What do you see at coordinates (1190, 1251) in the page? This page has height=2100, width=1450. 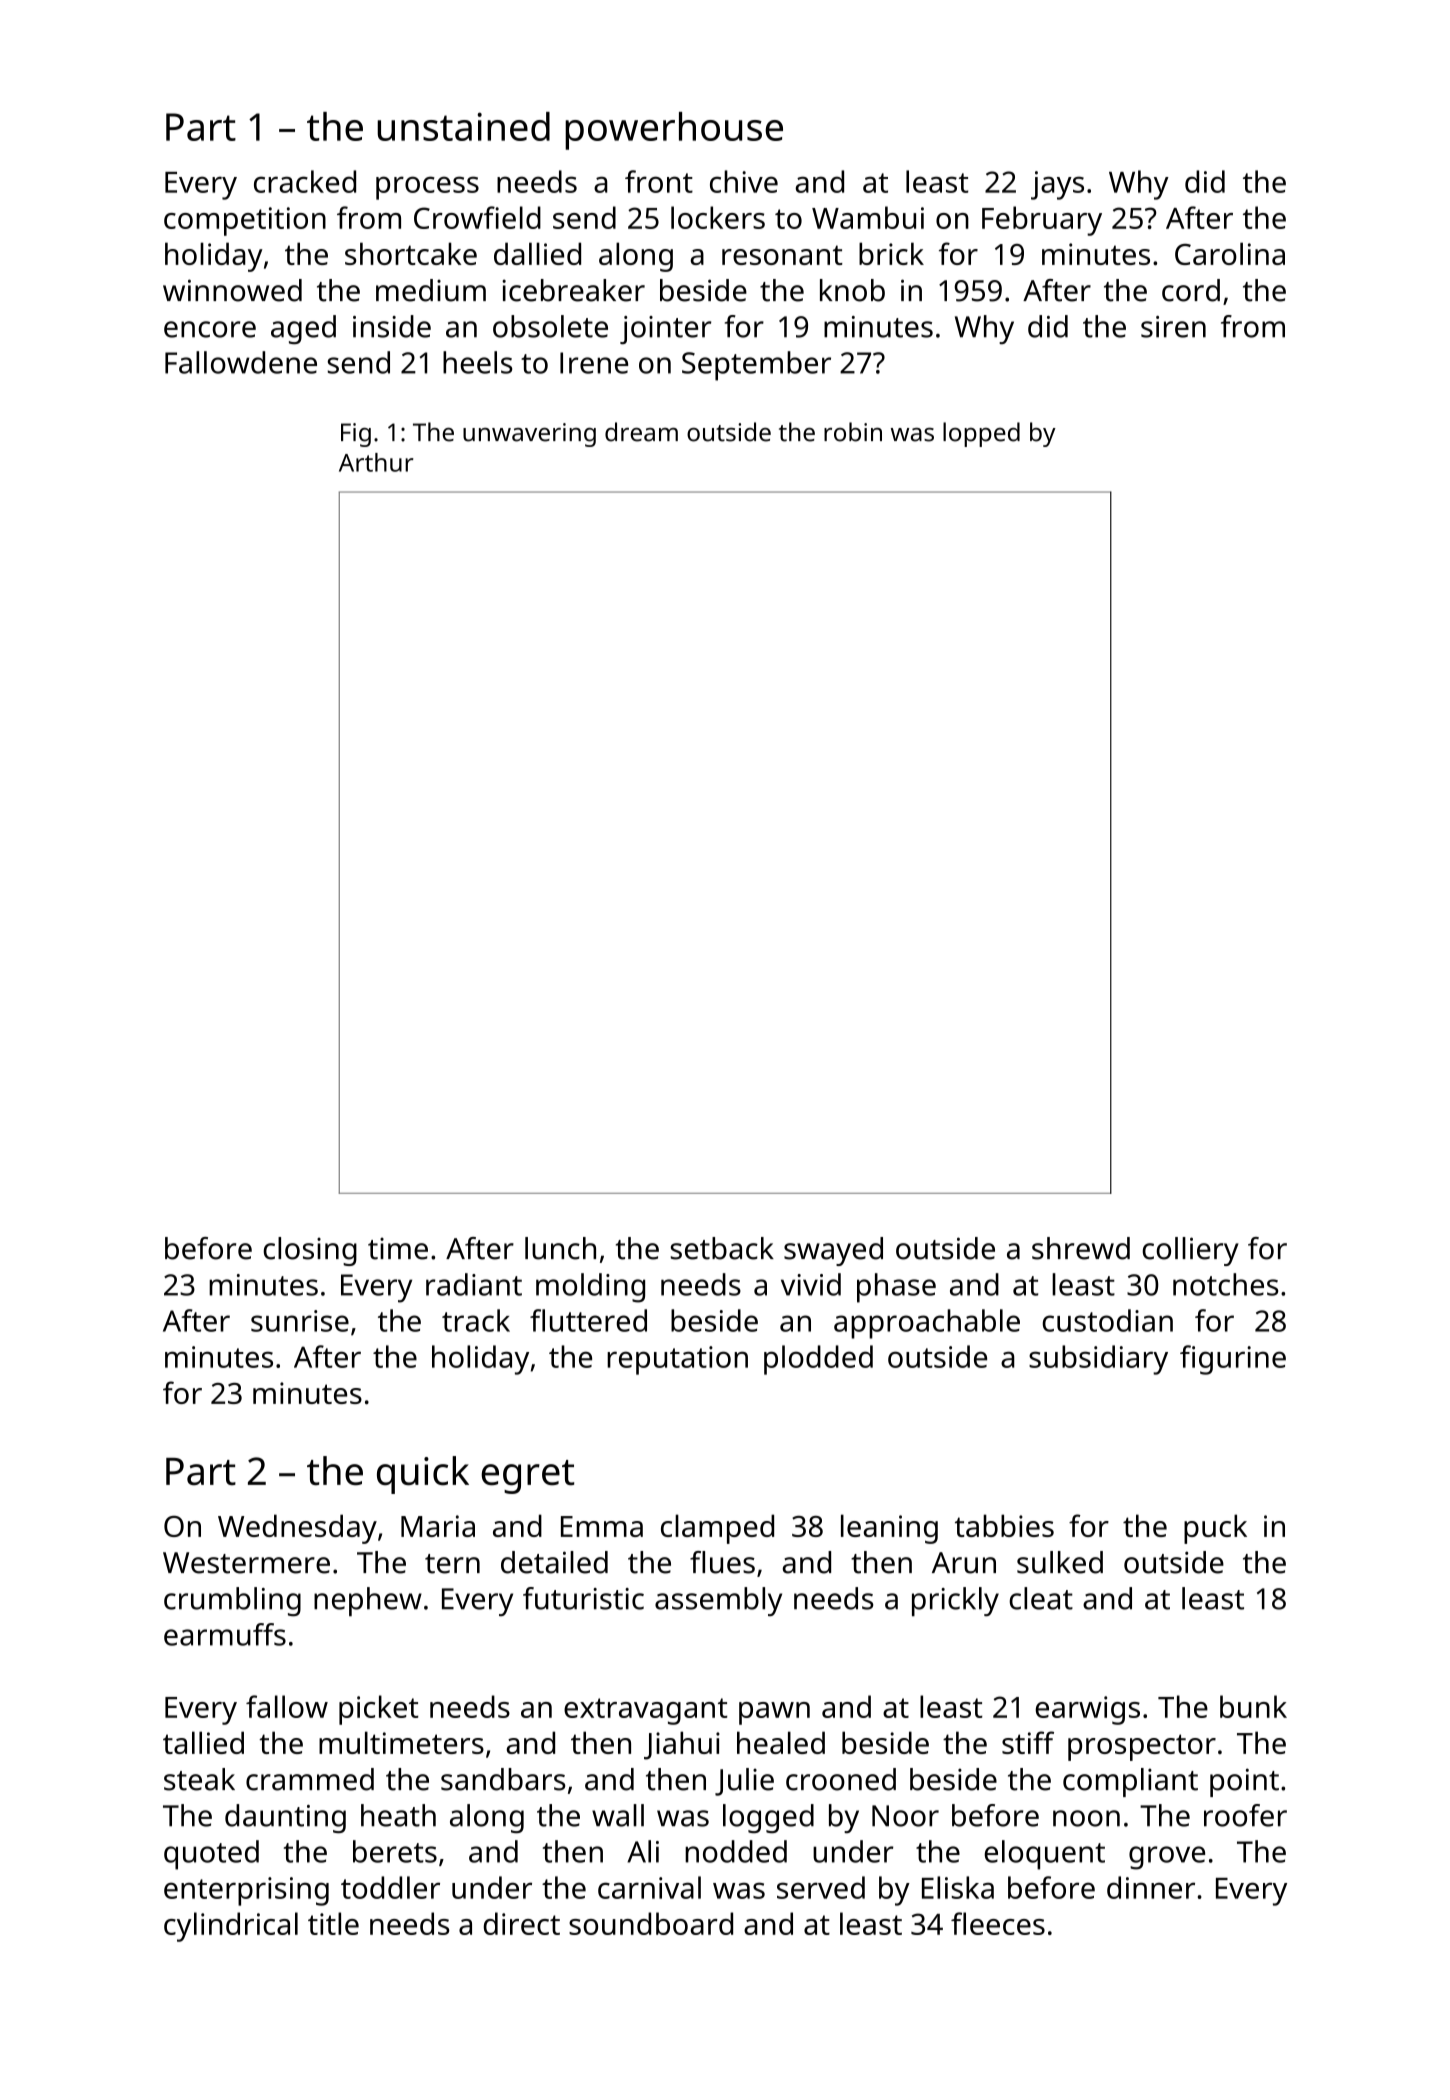 I see `colliery` at bounding box center [1190, 1251].
